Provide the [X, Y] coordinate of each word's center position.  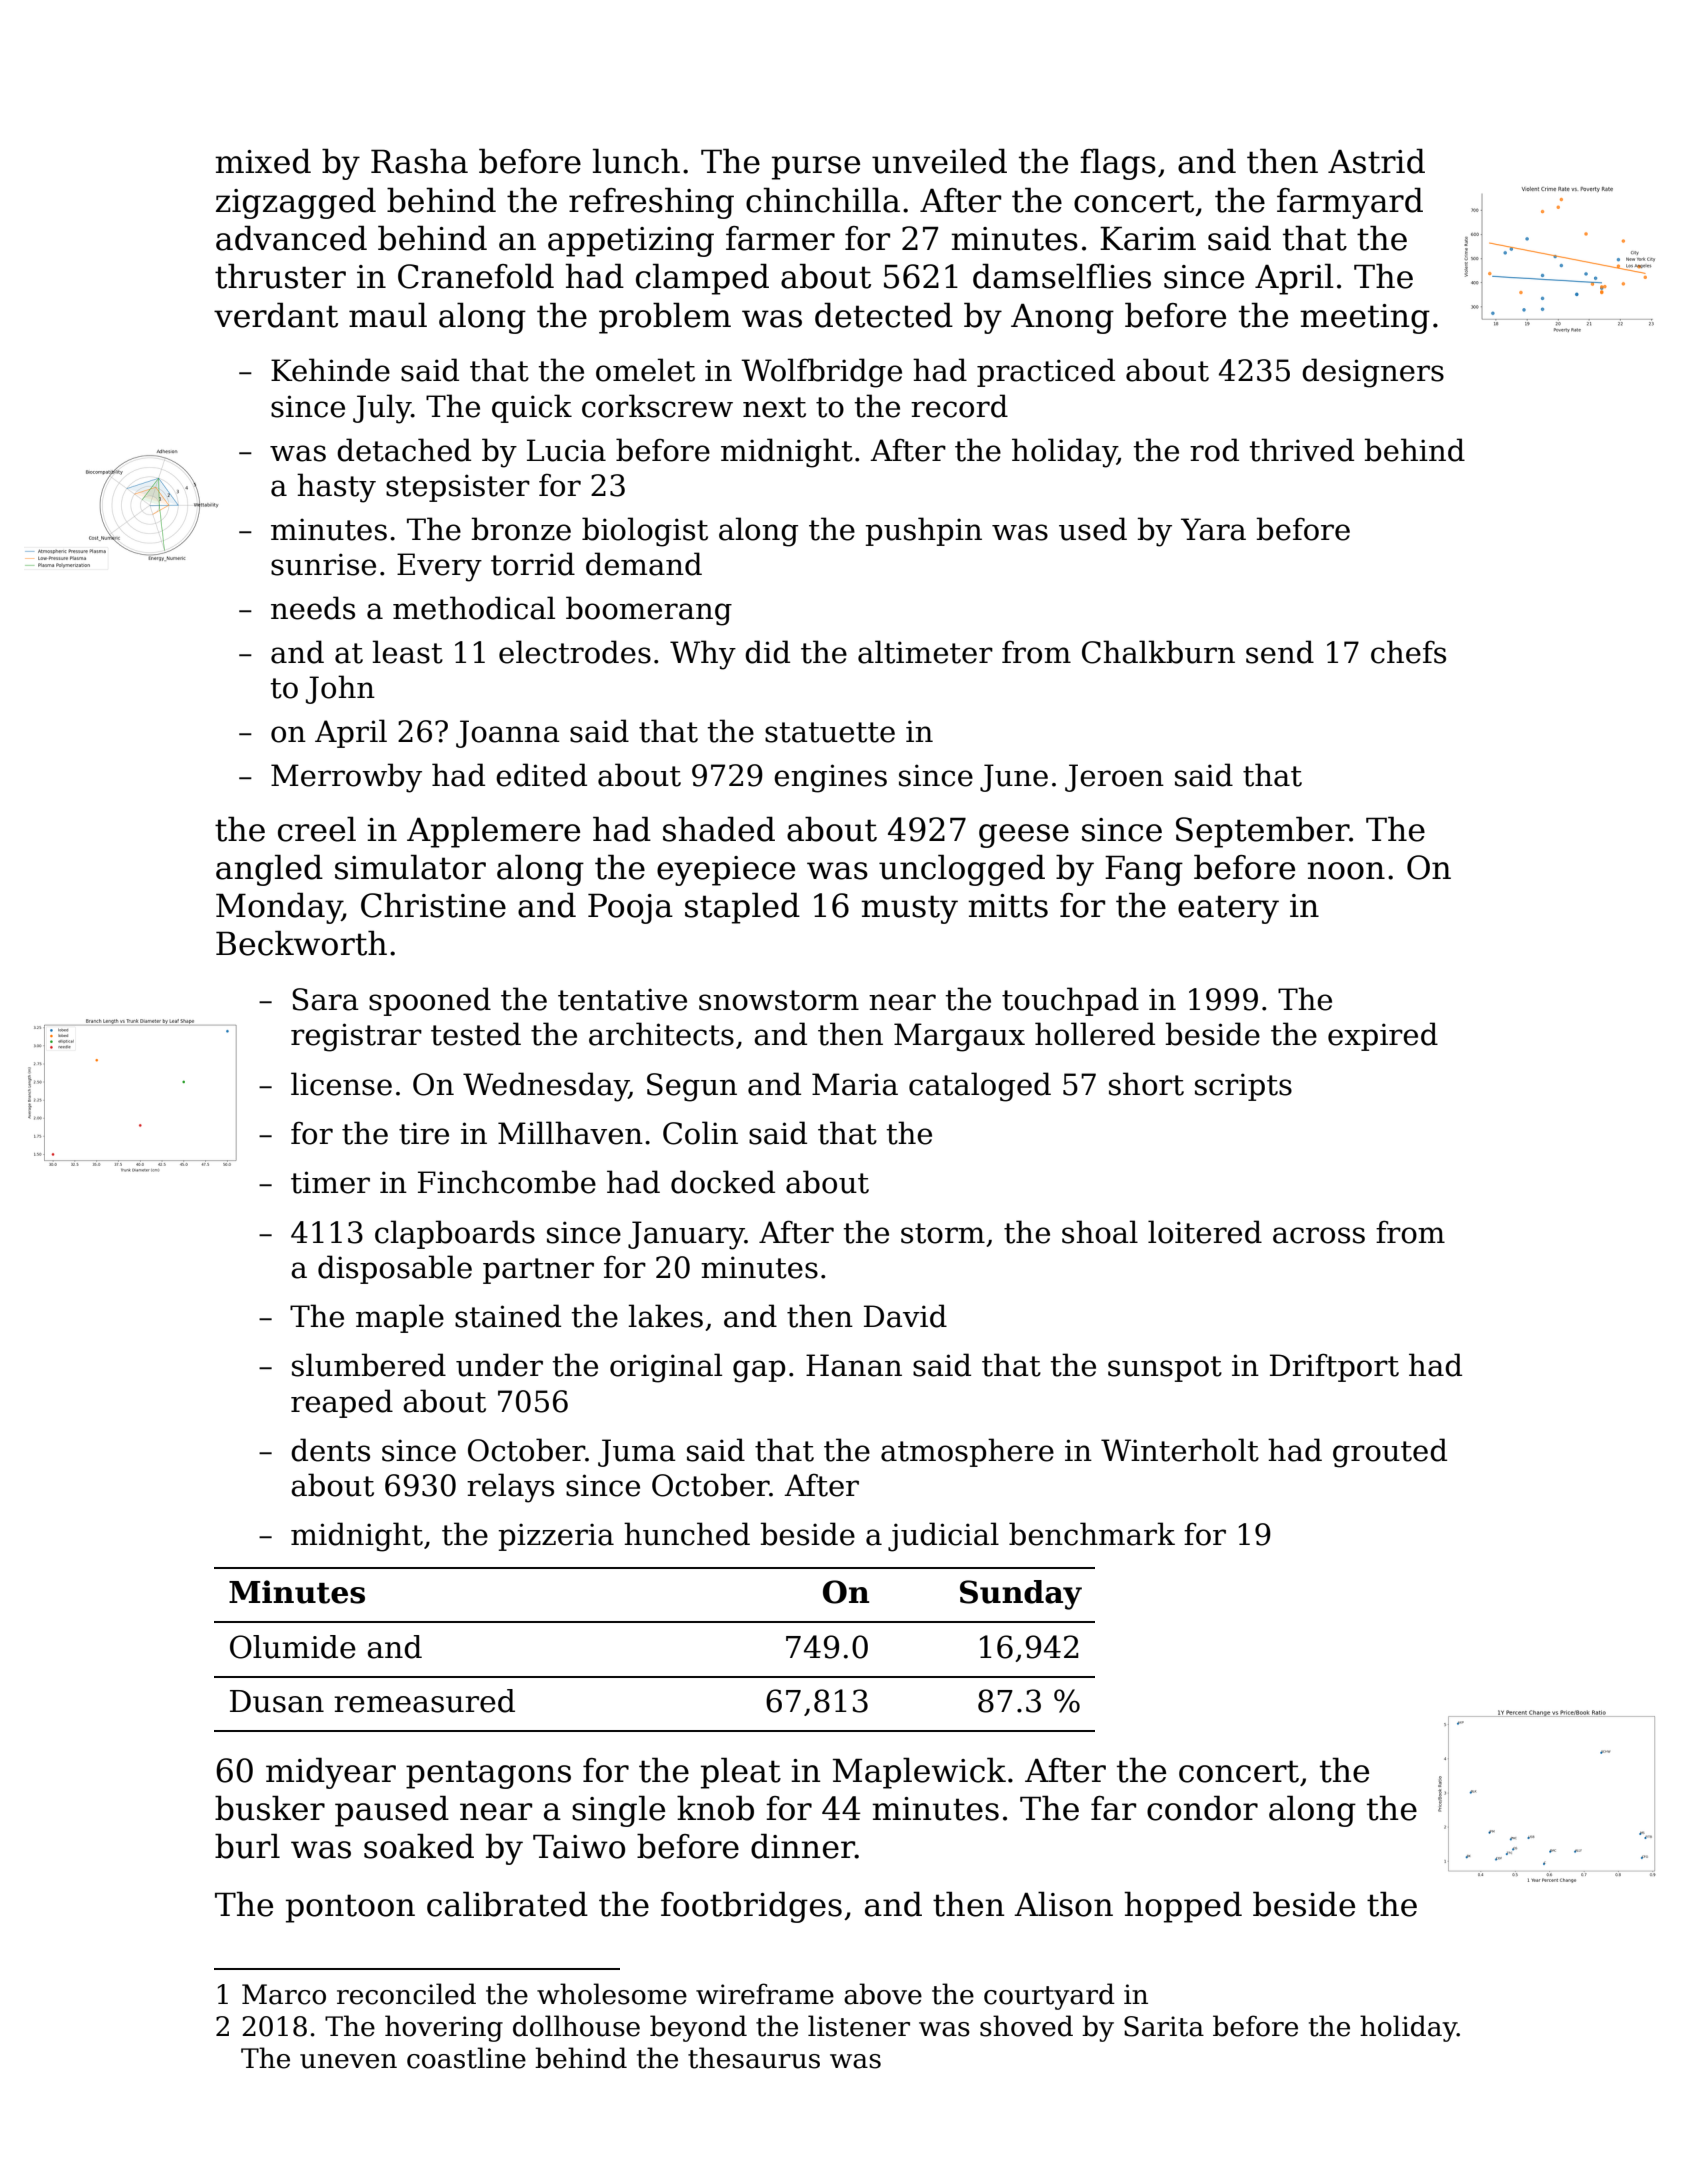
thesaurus [754, 2058]
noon [1346, 871]
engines [830, 778]
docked [723, 1182]
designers [1373, 373]
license [341, 1084]
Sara [325, 999]
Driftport [1334, 1367]
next [774, 407]
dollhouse [576, 2026]
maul [388, 315]
